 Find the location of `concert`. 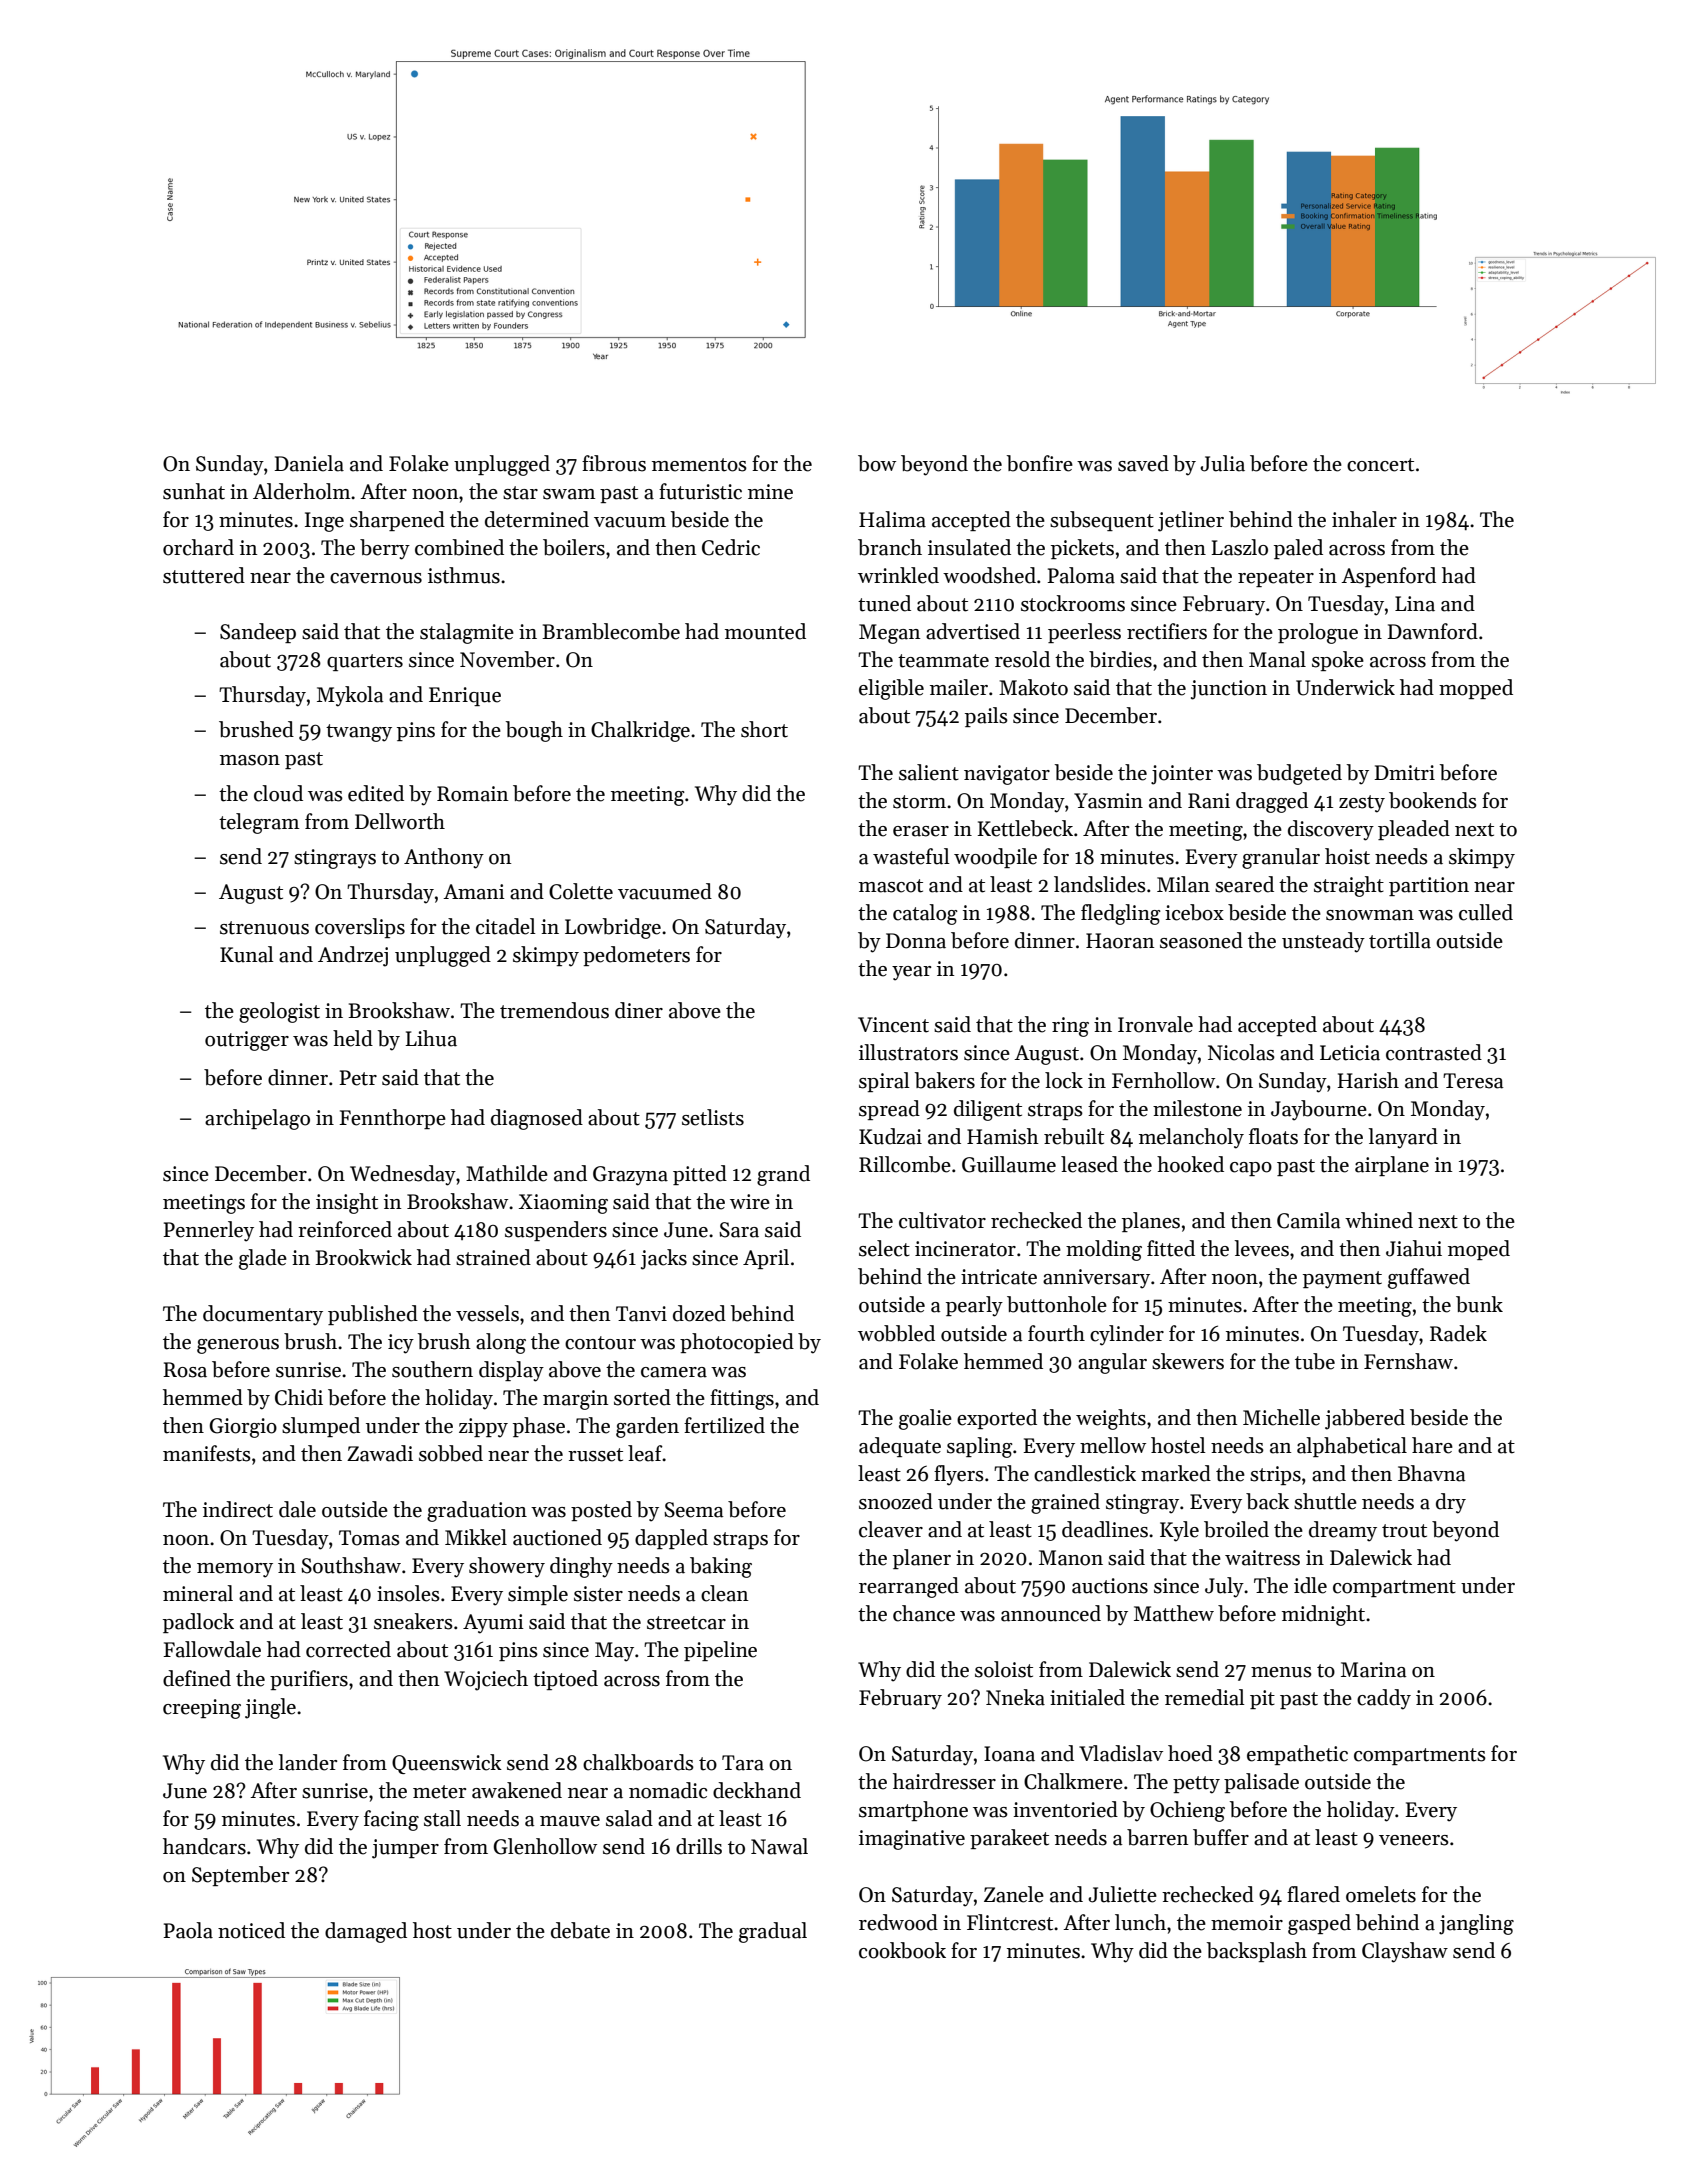

concert is located at coordinates (1380, 465).
